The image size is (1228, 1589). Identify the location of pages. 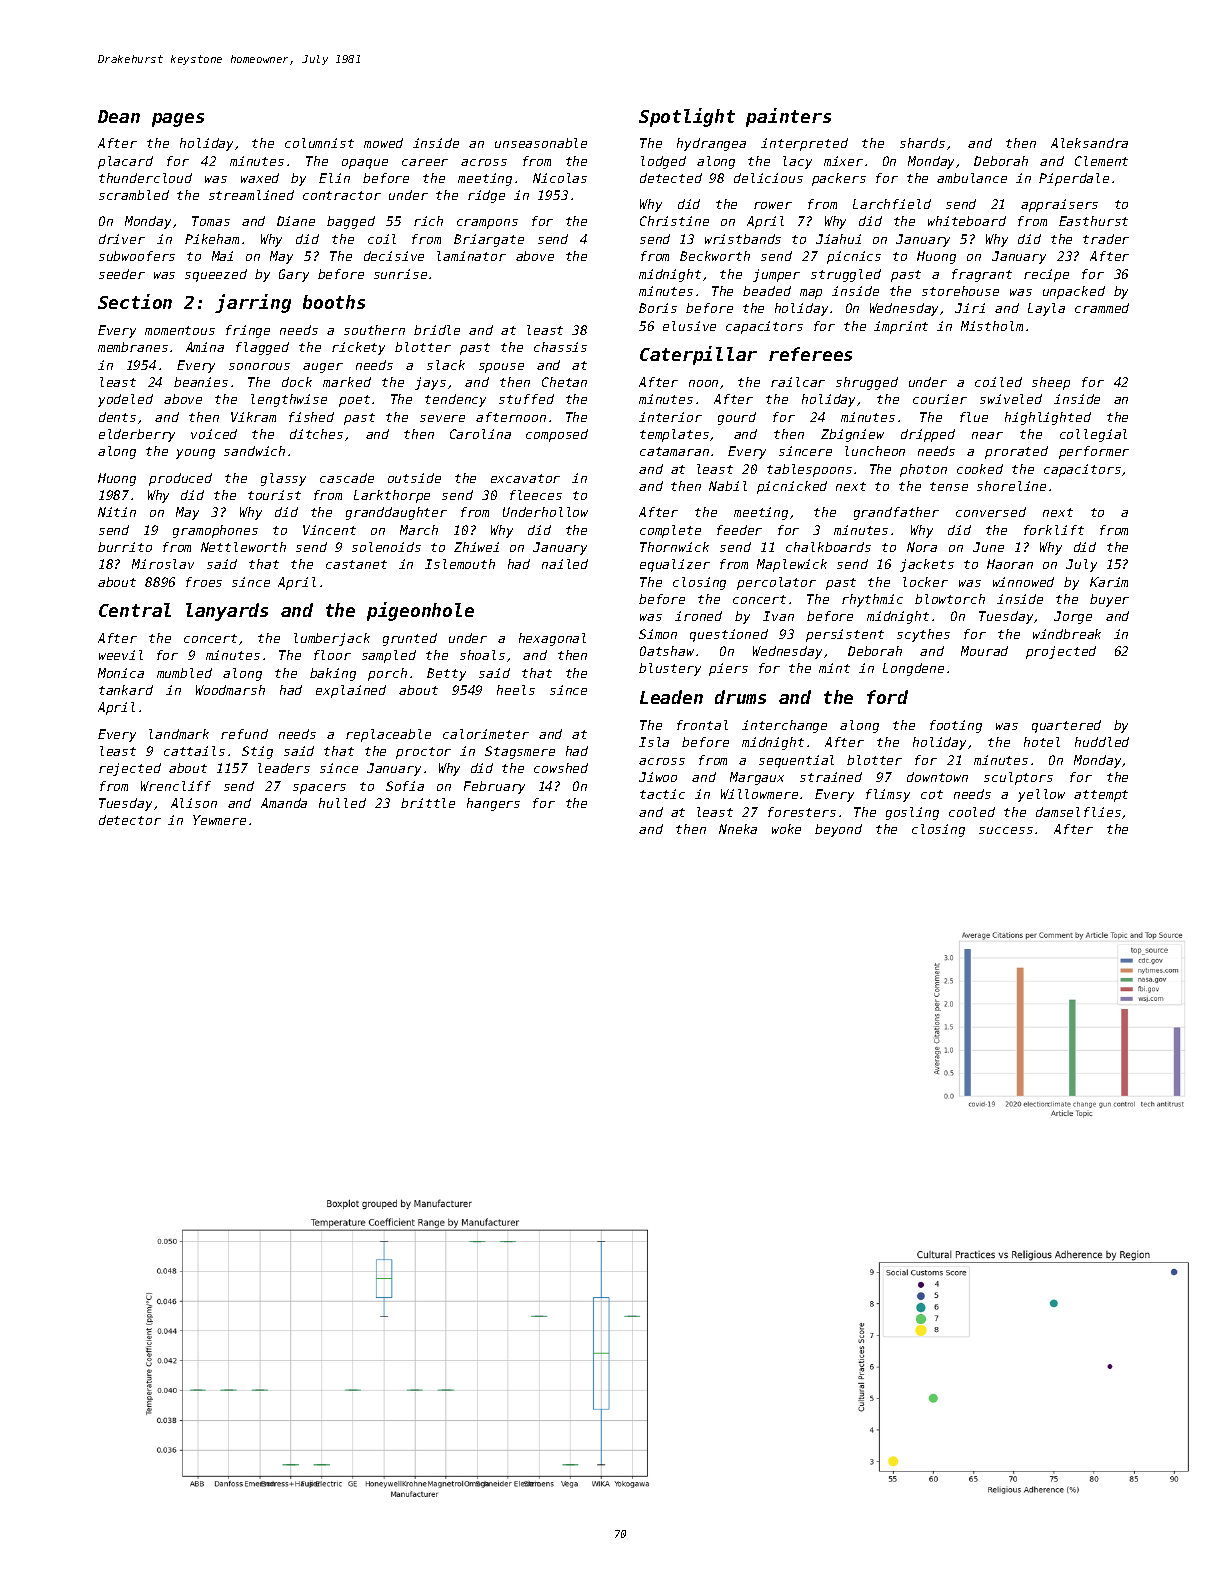
(178, 120).
